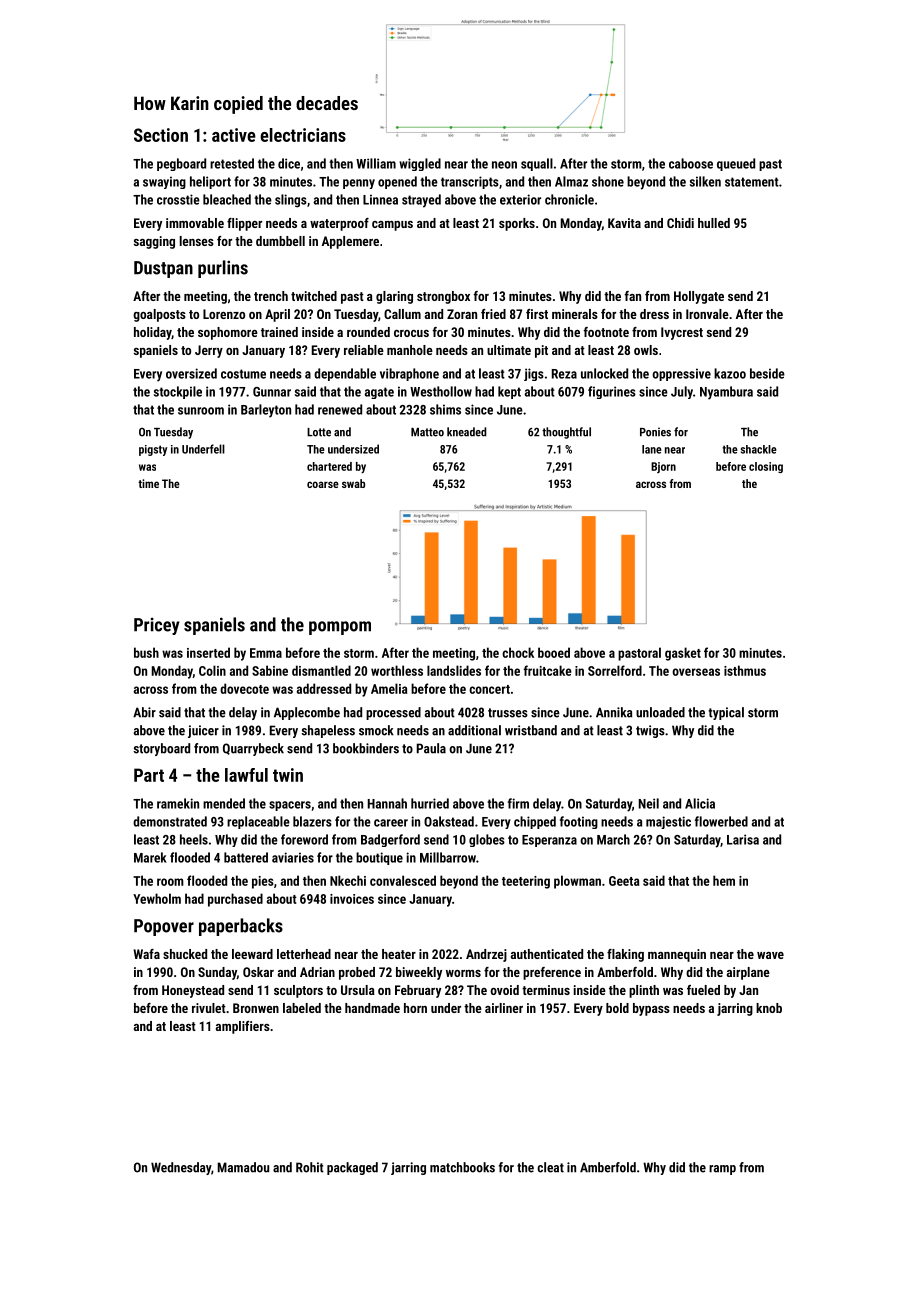 The height and width of the page is (1314, 924). Describe the element at coordinates (462, 1167) in the page. I see `matchbooks` at that location.
